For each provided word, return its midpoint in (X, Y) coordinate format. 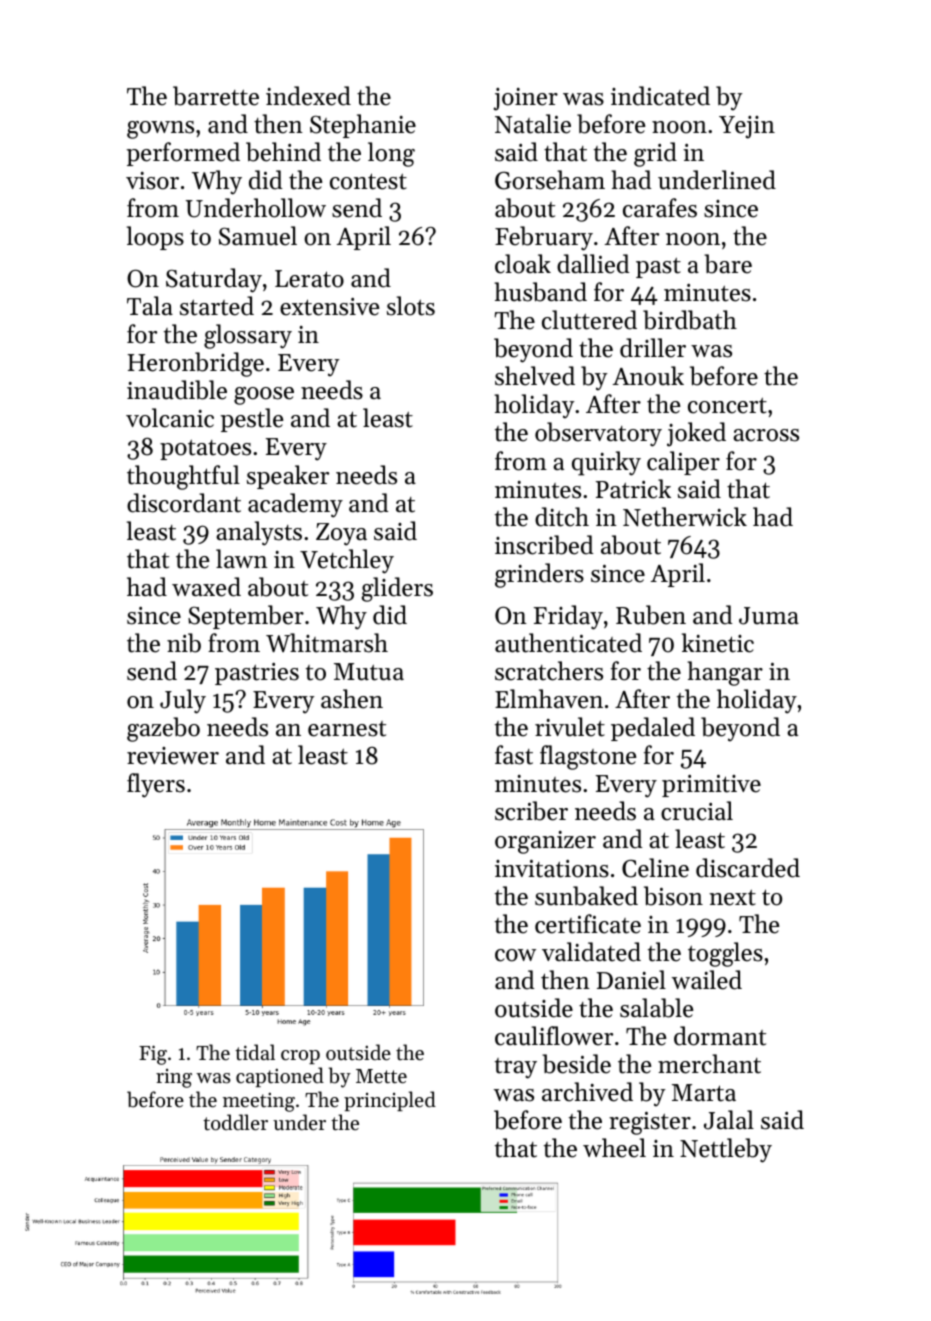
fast (514, 755)
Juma (769, 616)
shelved (535, 376)
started (217, 306)
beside (576, 1064)
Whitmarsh (327, 643)
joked (696, 434)
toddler (235, 1122)
